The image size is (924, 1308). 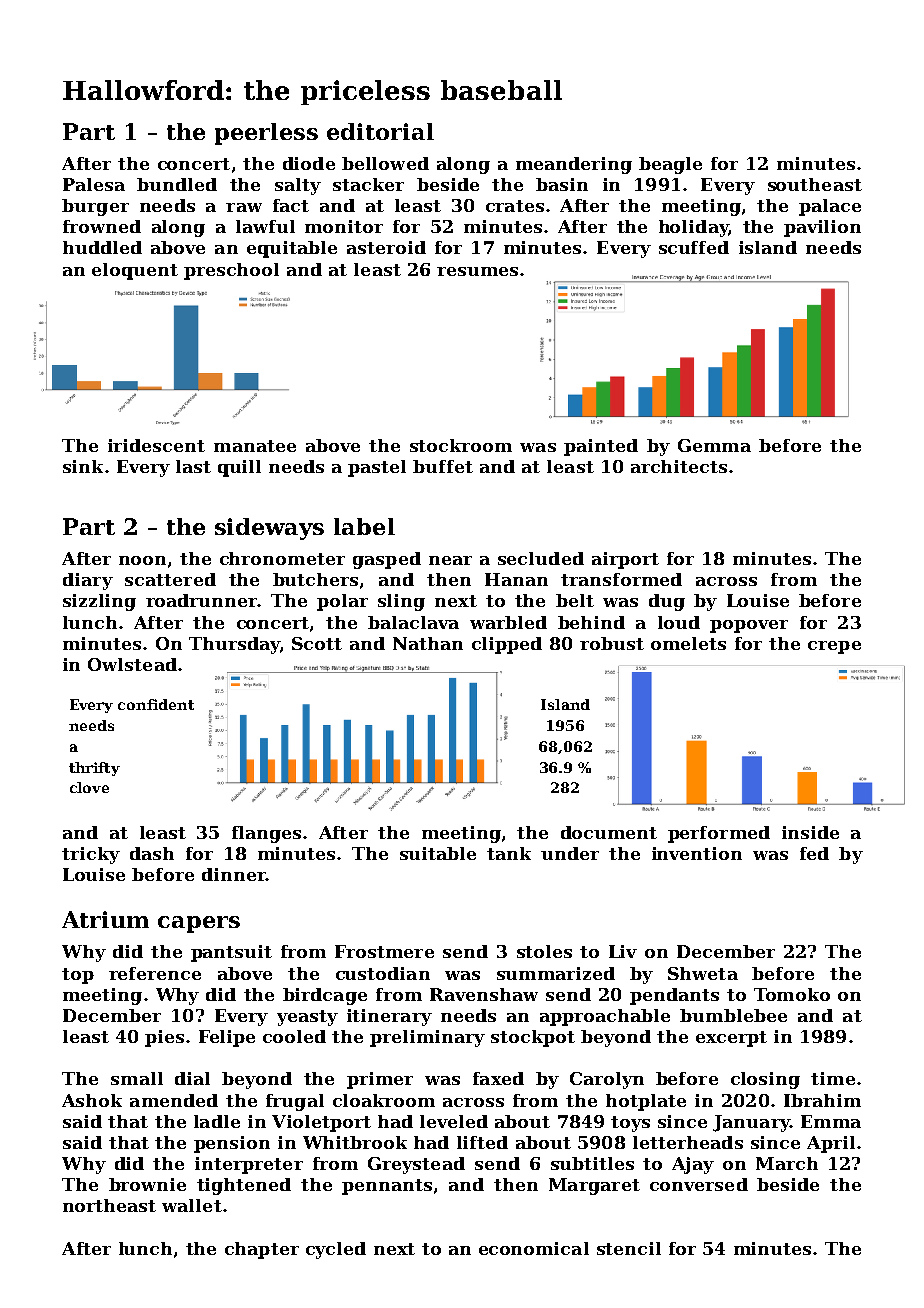 I want to click on chapter, so click(x=262, y=1250).
